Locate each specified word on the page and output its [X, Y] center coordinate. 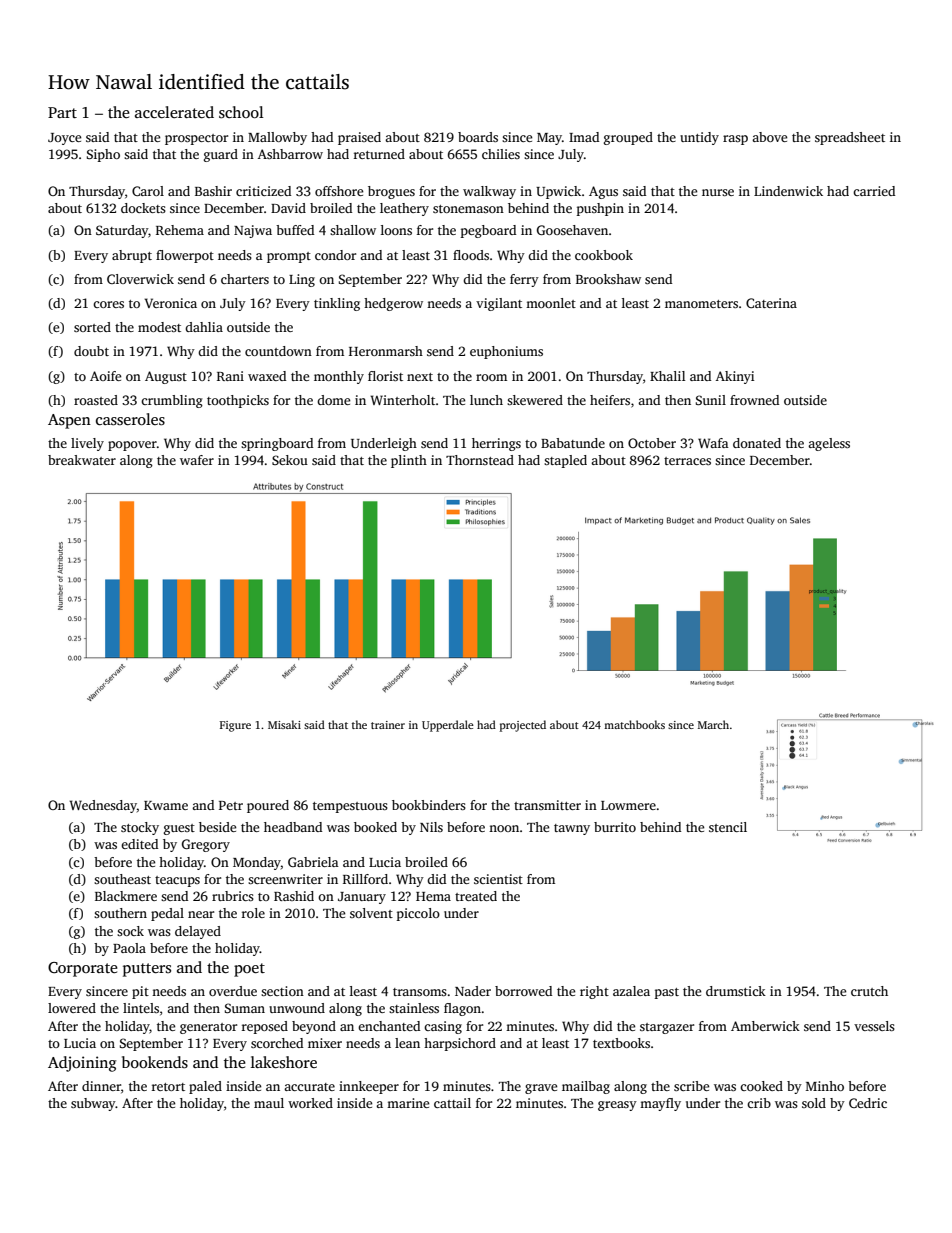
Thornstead [480, 460]
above [769, 137]
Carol [148, 191]
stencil [728, 827]
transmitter [547, 805]
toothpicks [238, 401]
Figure [235, 726]
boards [478, 137]
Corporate [83, 969]
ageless [829, 444]
